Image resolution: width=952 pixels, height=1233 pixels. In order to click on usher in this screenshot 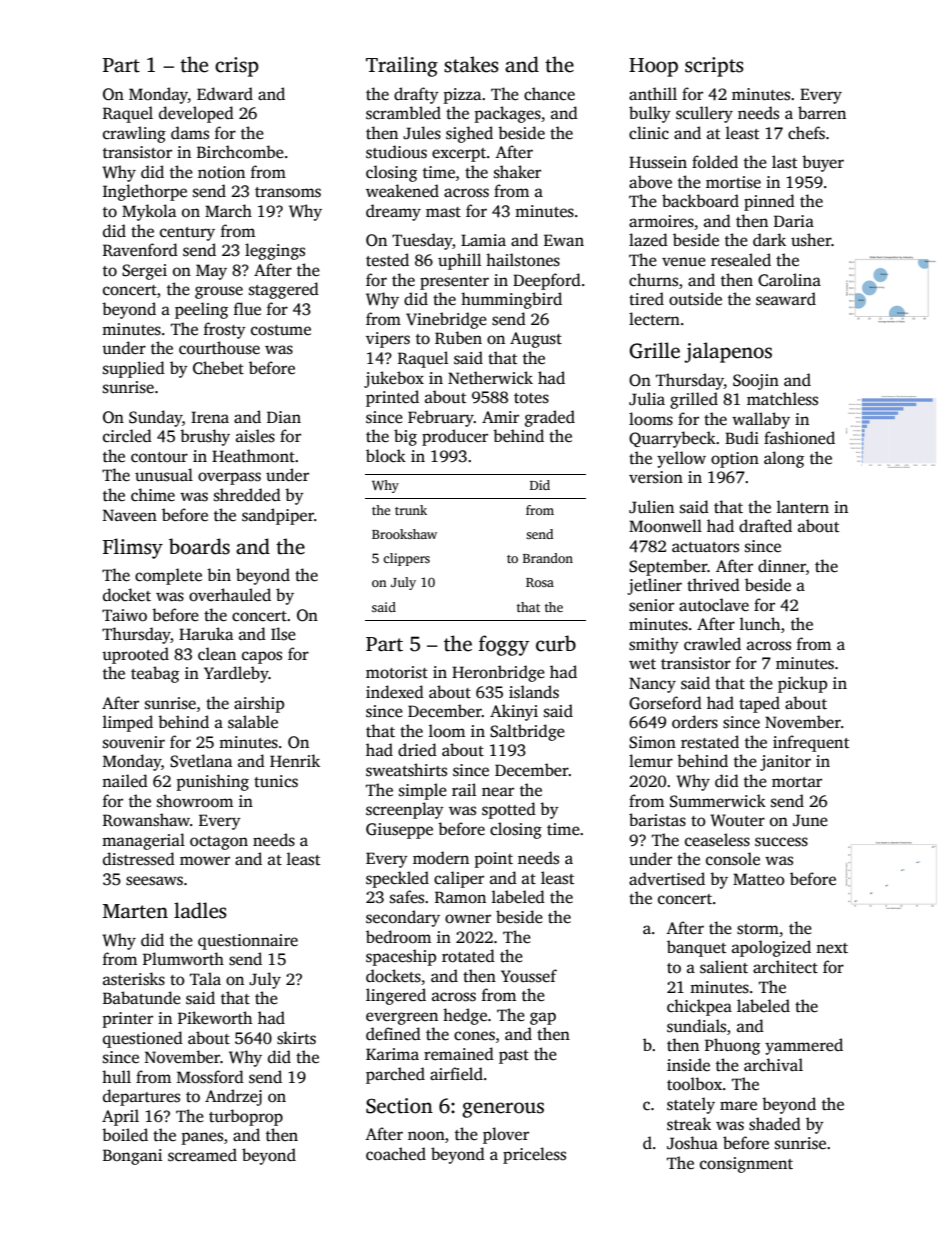, I will do `click(811, 240)`.
